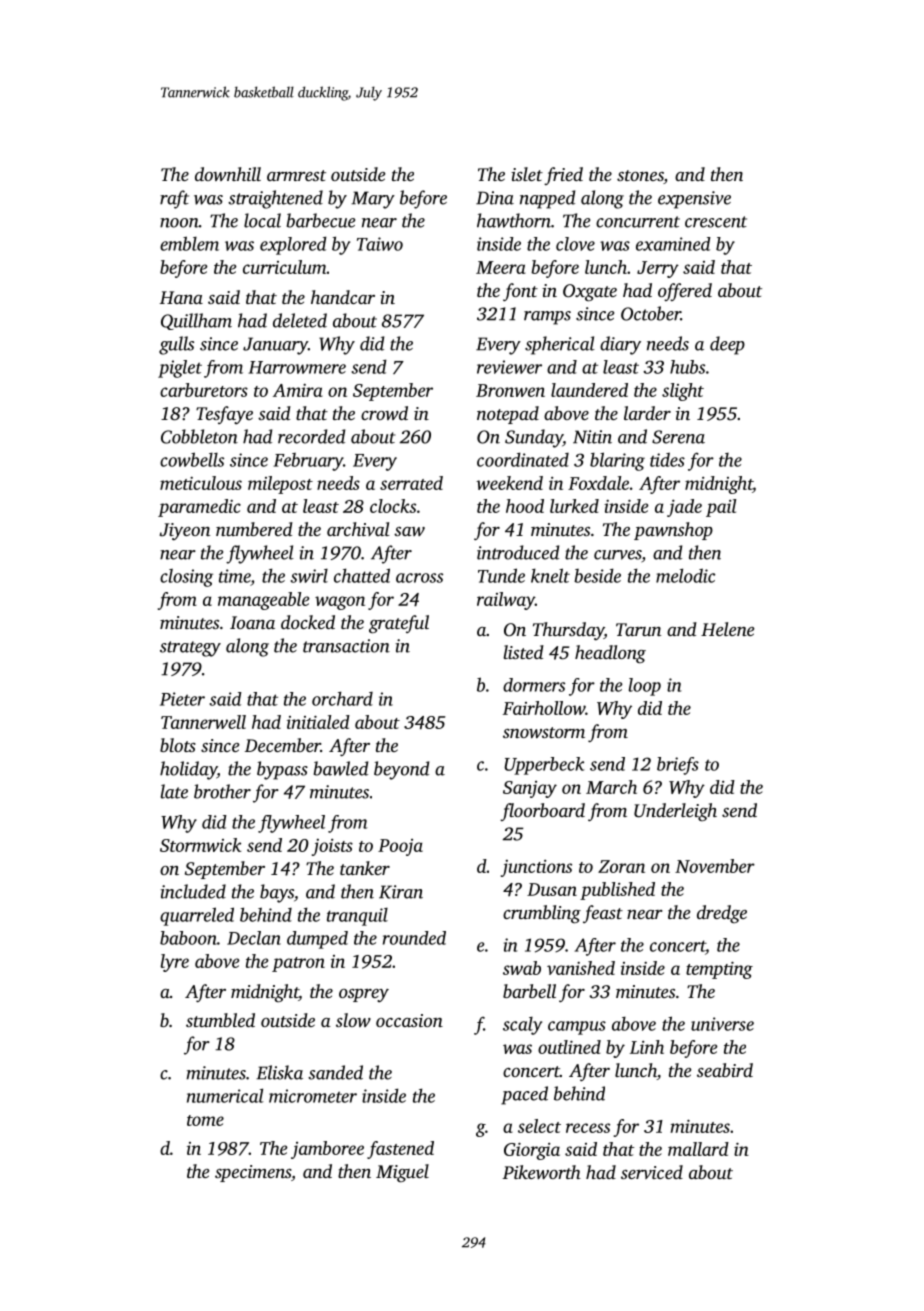  I want to click on stones, so click(640, 177).
